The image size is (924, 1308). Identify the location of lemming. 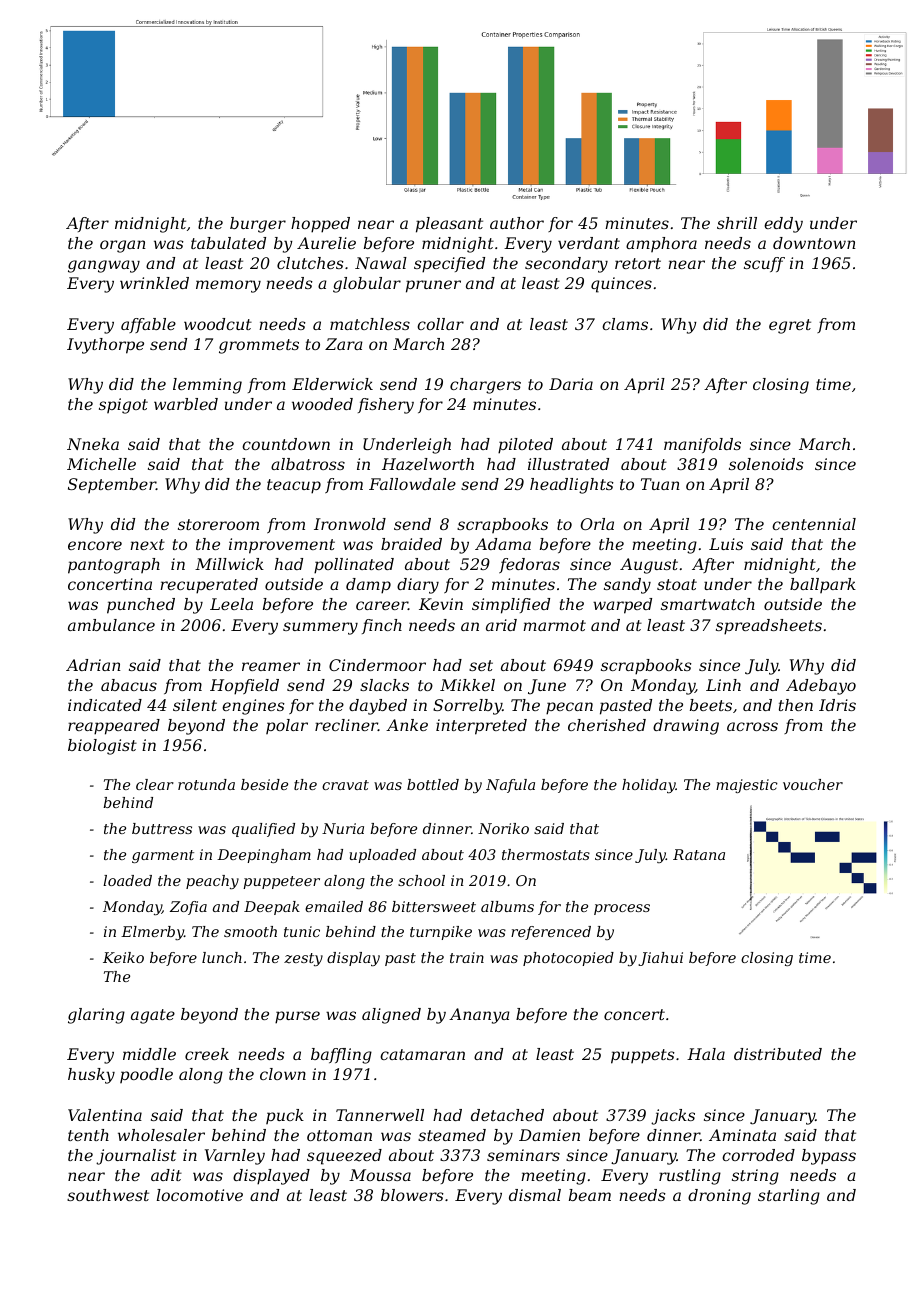
(207, 386).
